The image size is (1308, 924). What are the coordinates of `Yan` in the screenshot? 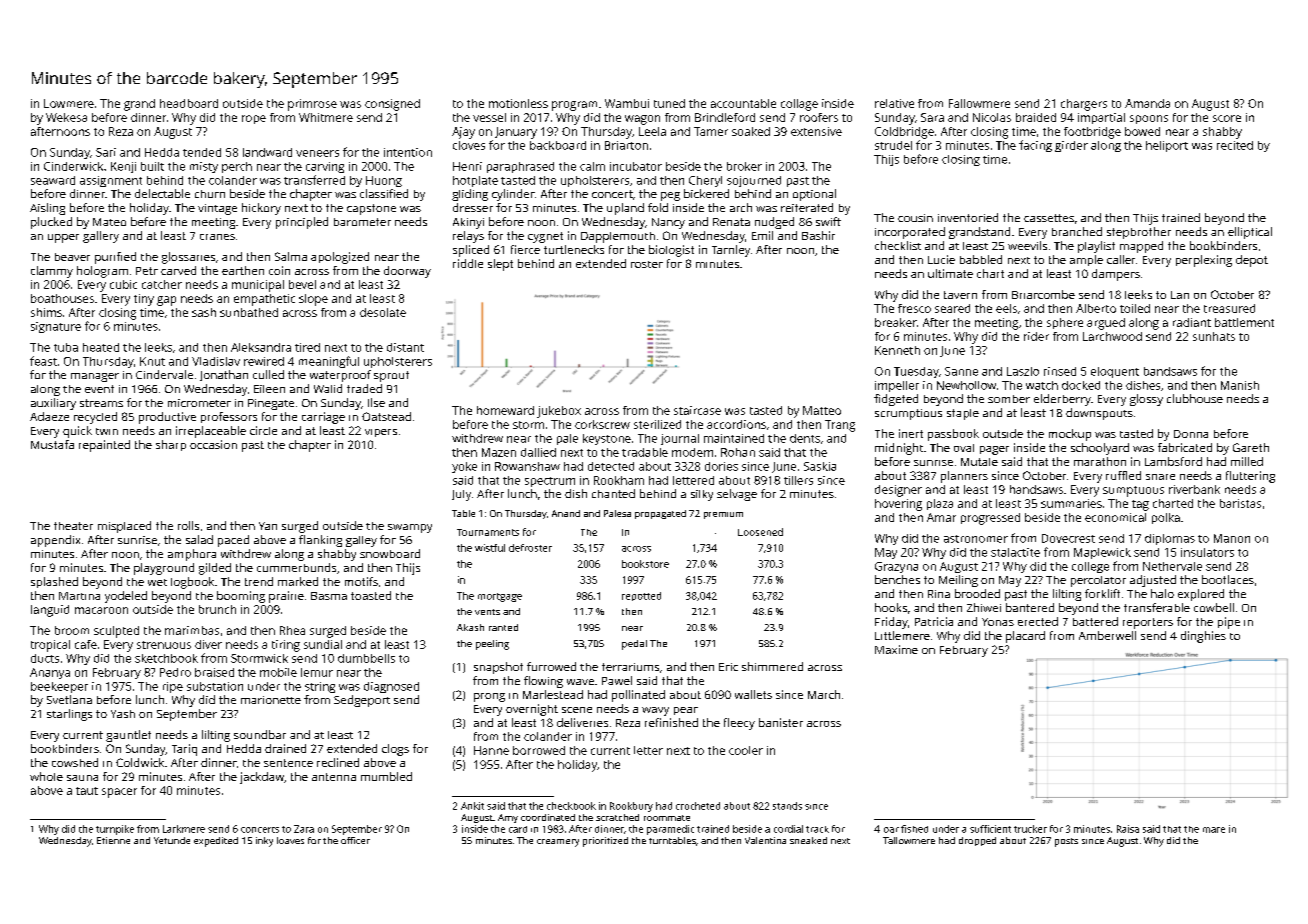 It's located at (268, 526).
